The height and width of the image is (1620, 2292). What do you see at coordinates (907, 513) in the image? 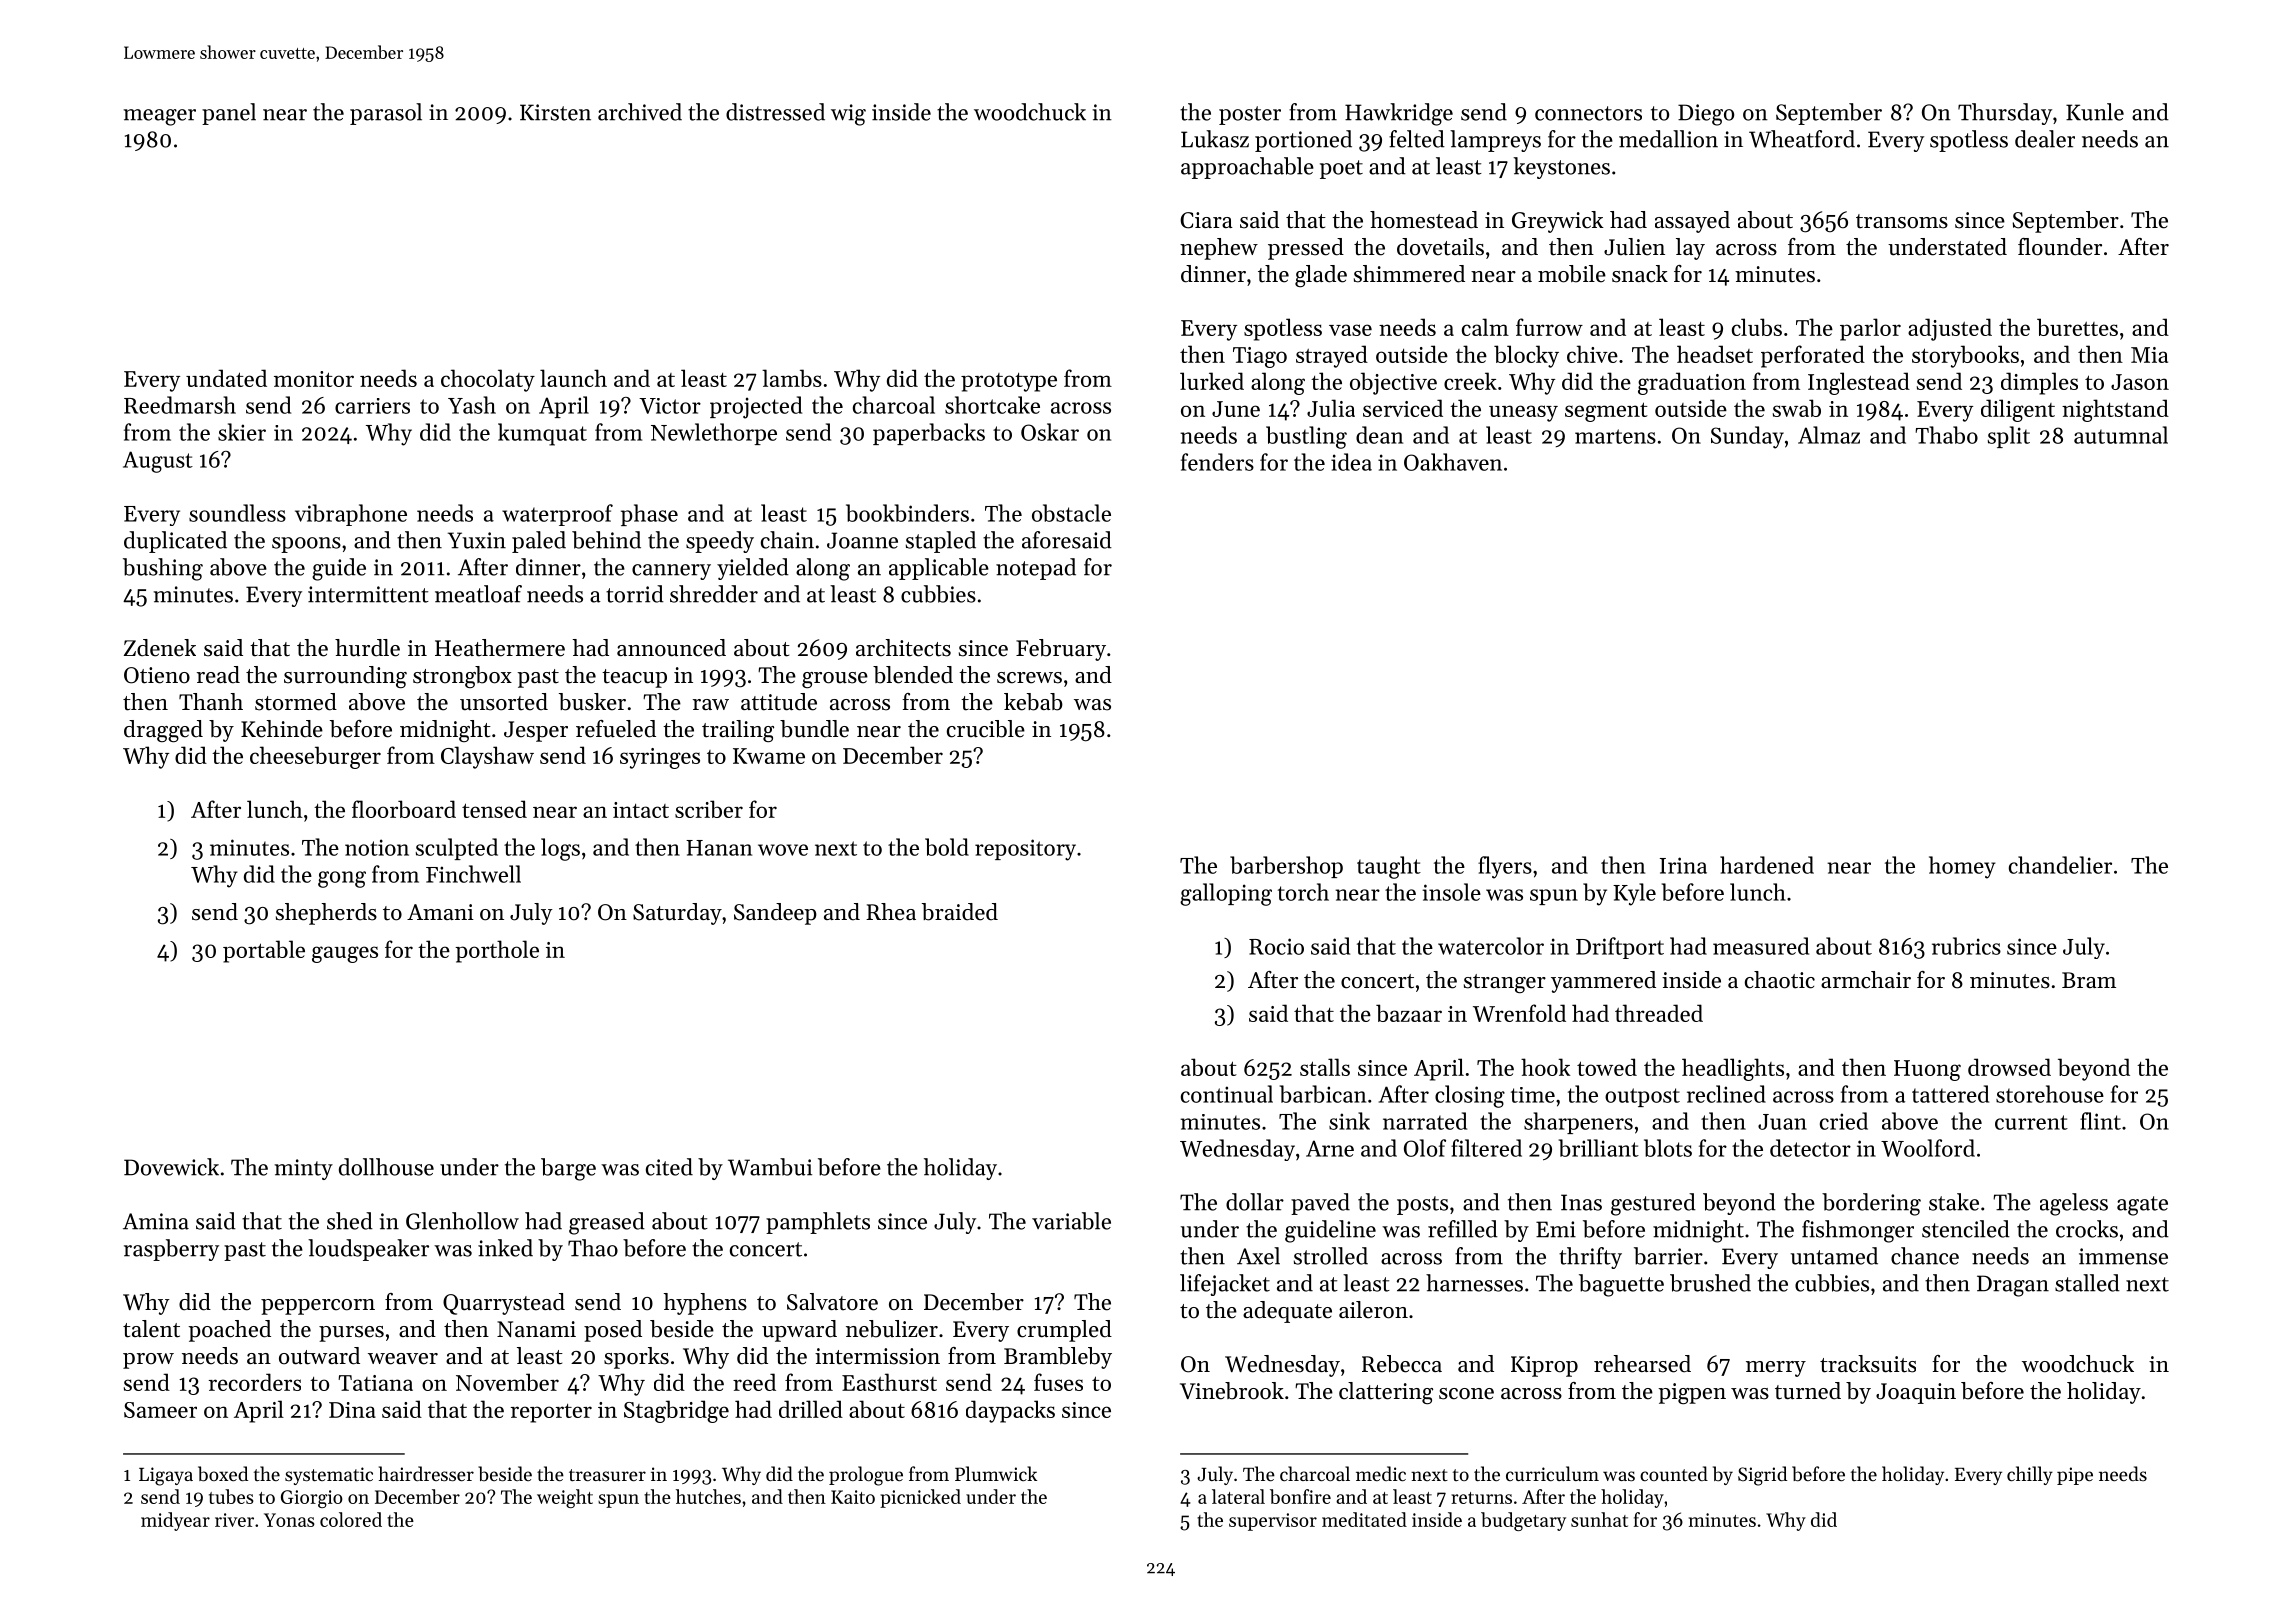
I see `bookbinders` at bounding box center [907, 513].
